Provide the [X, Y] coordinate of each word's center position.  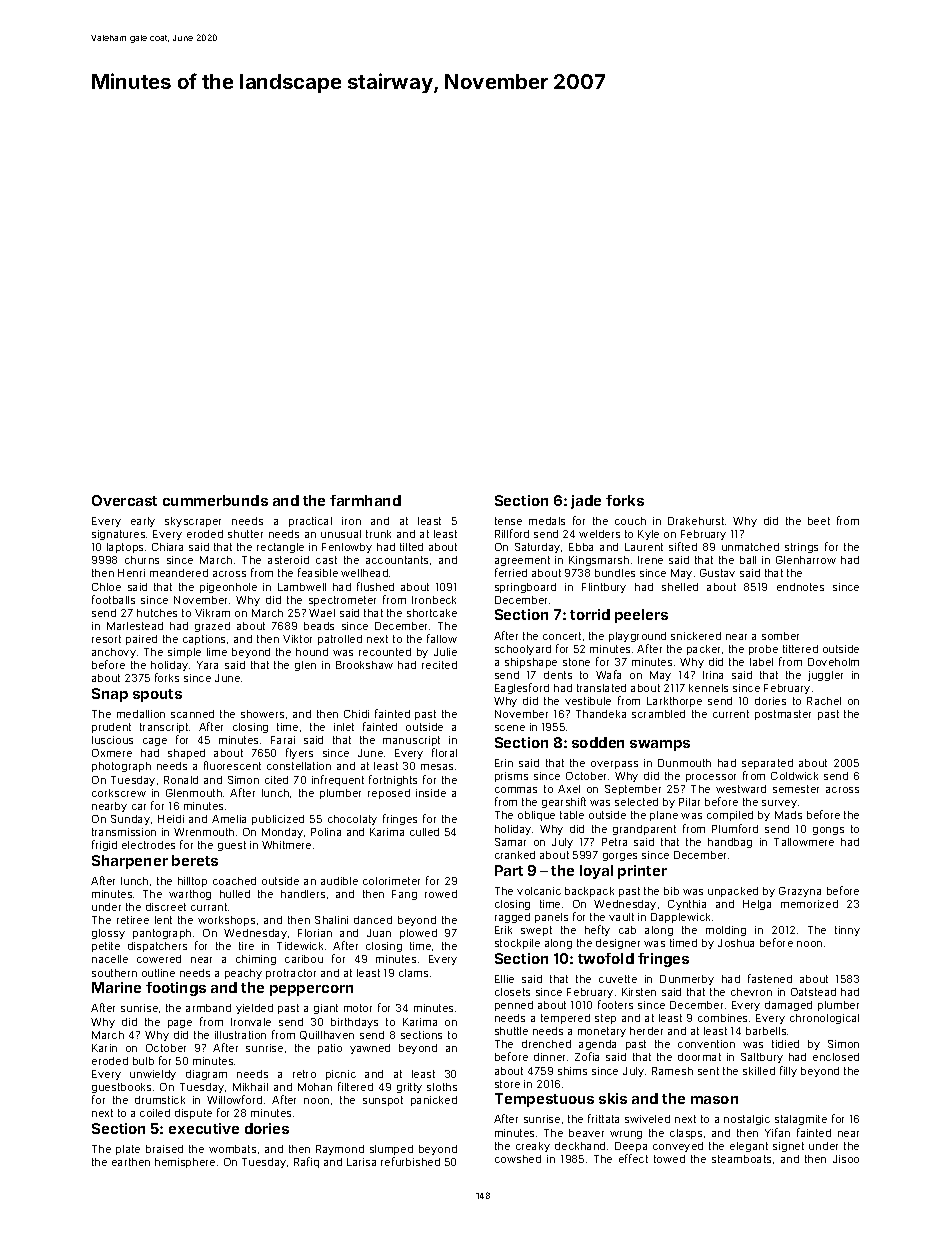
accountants [397, 560]
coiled [155, 1113]
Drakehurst [696, 521]
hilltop [192, 882]
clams [413, 973]
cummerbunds [215, 500]
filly [788, 1071]
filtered [355, 1086]
